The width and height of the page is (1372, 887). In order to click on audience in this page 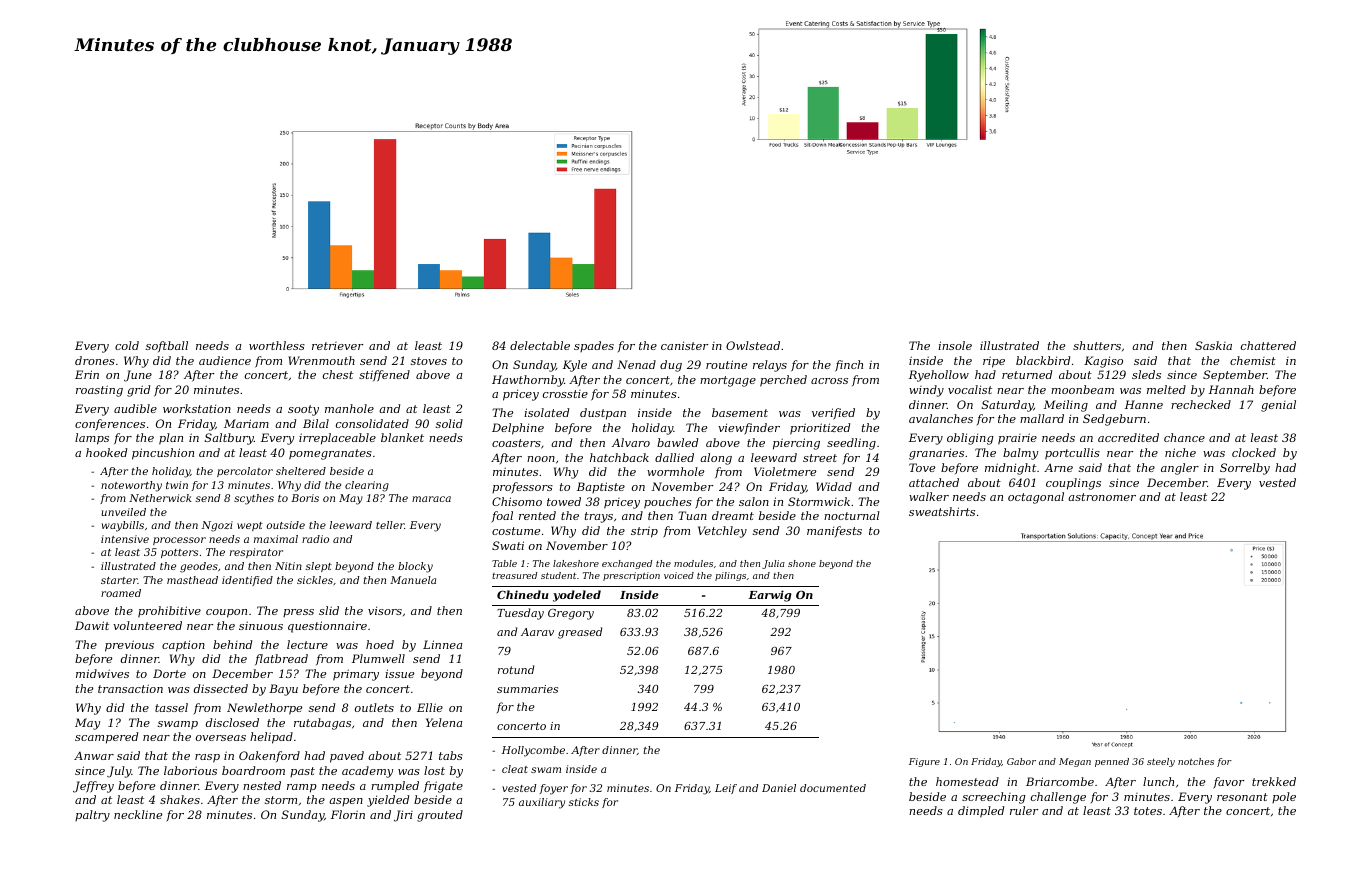, I will do `click(225, 360)`.
